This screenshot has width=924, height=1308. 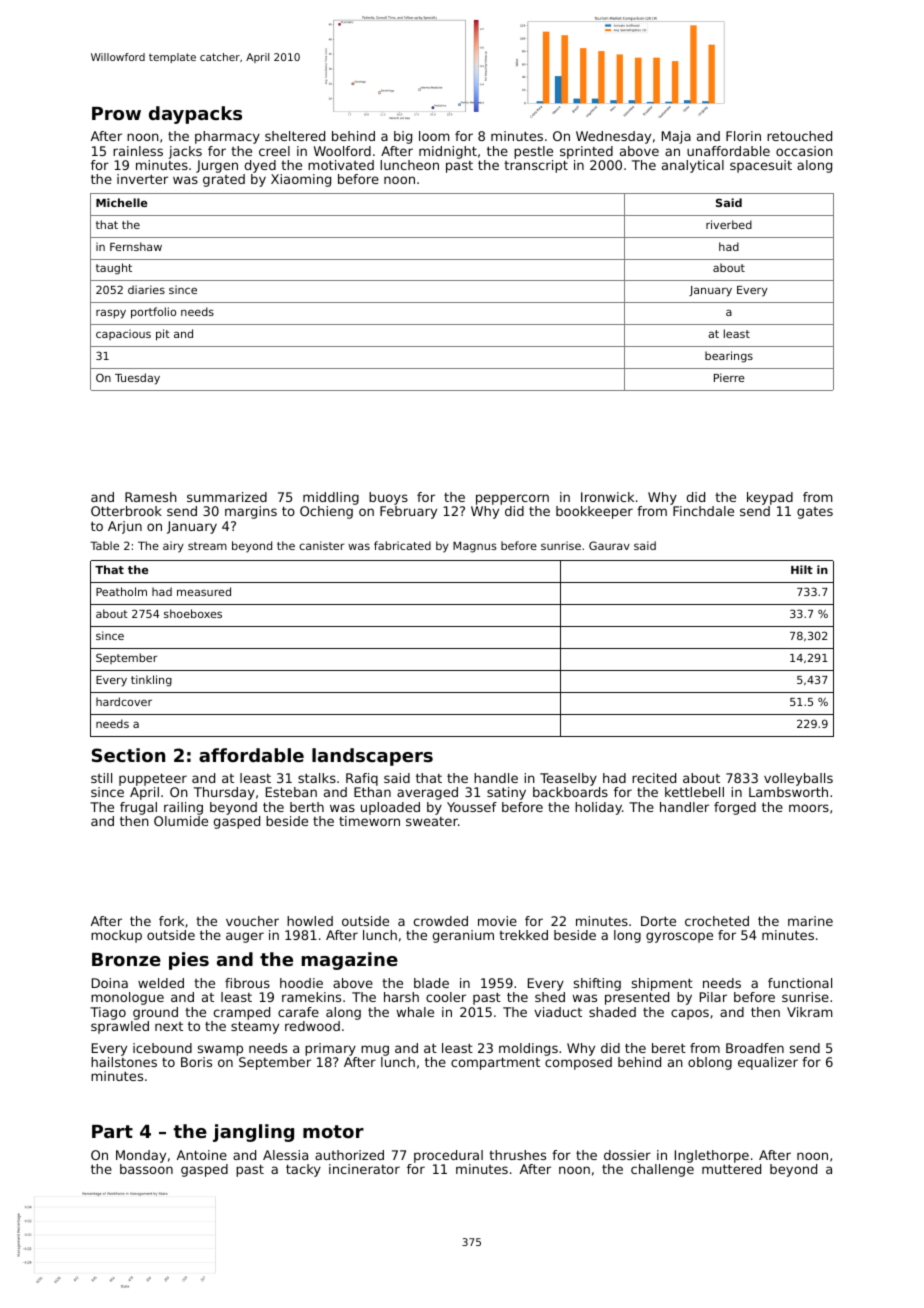 I want to click on Teaselby, so click(x=568, y=779).
